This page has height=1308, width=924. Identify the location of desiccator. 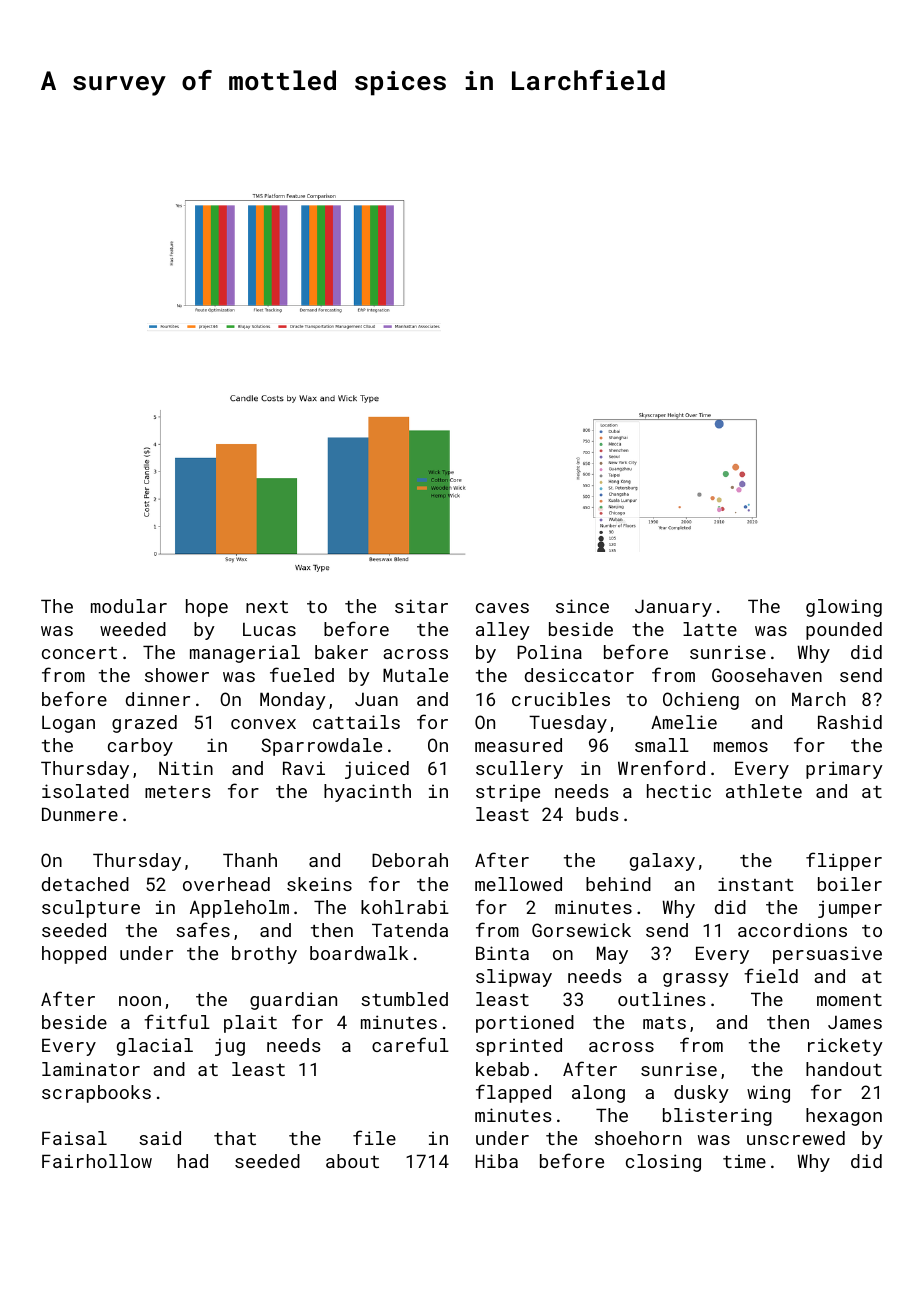
(579, 675).
